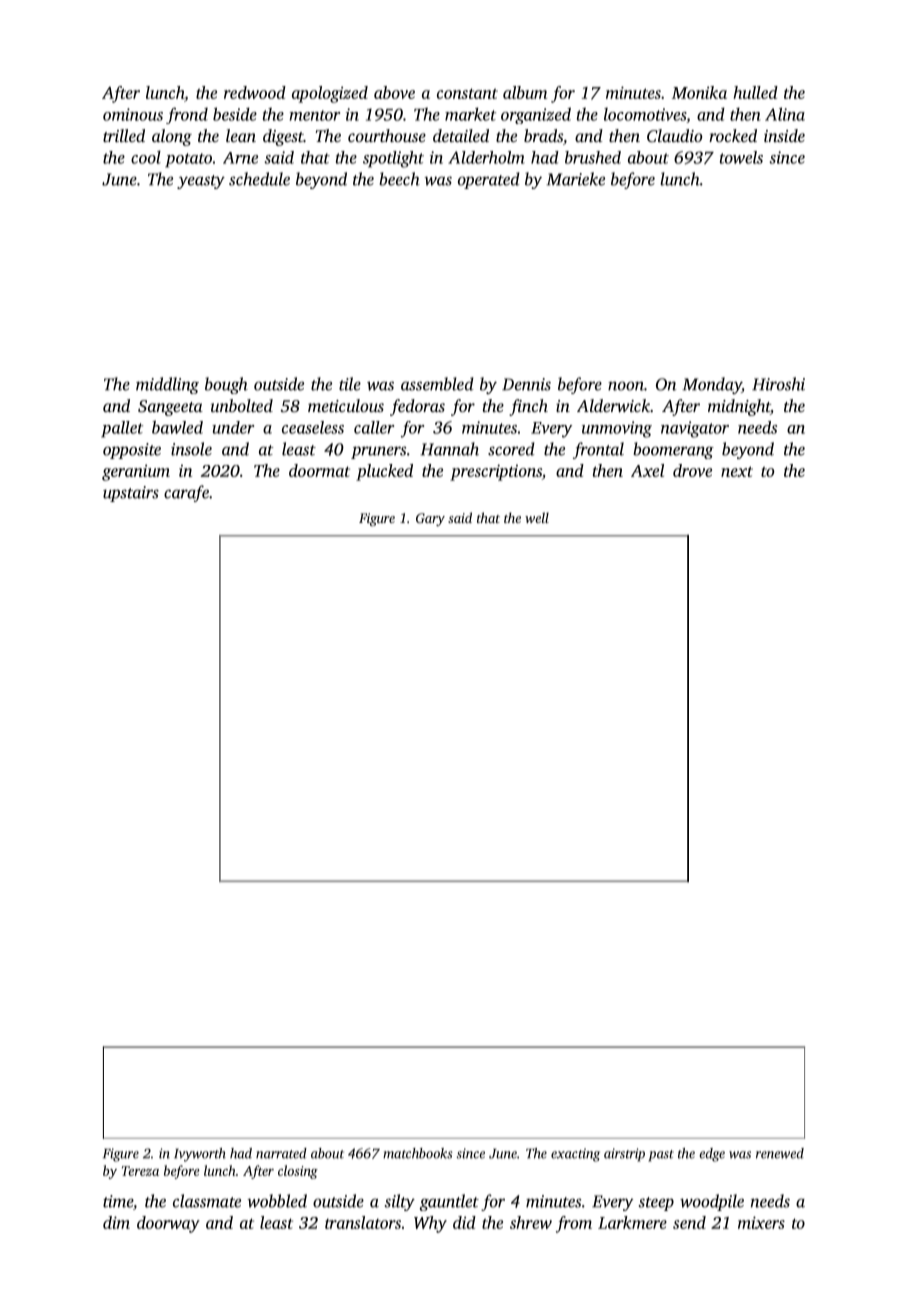 This image has width=908, height=1316. I want to click on above, so click(394, 92).
